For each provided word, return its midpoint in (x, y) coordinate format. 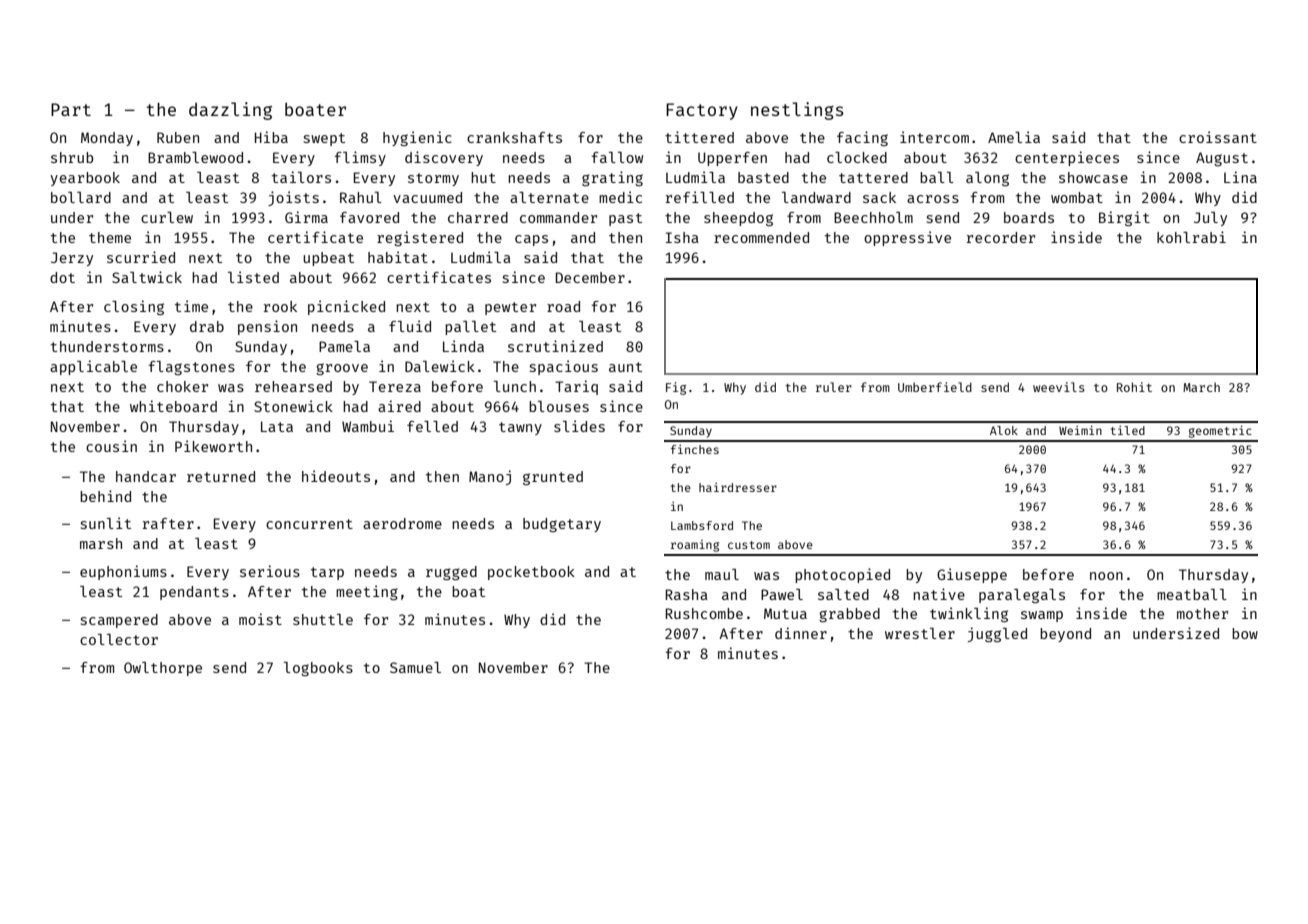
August (1222, 159)
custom (749, 545)
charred (478, 217)
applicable (93, 367)
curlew (167, 217)
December (590, 277)
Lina (1240, 177)
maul (722, 574)
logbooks (318, 669)
